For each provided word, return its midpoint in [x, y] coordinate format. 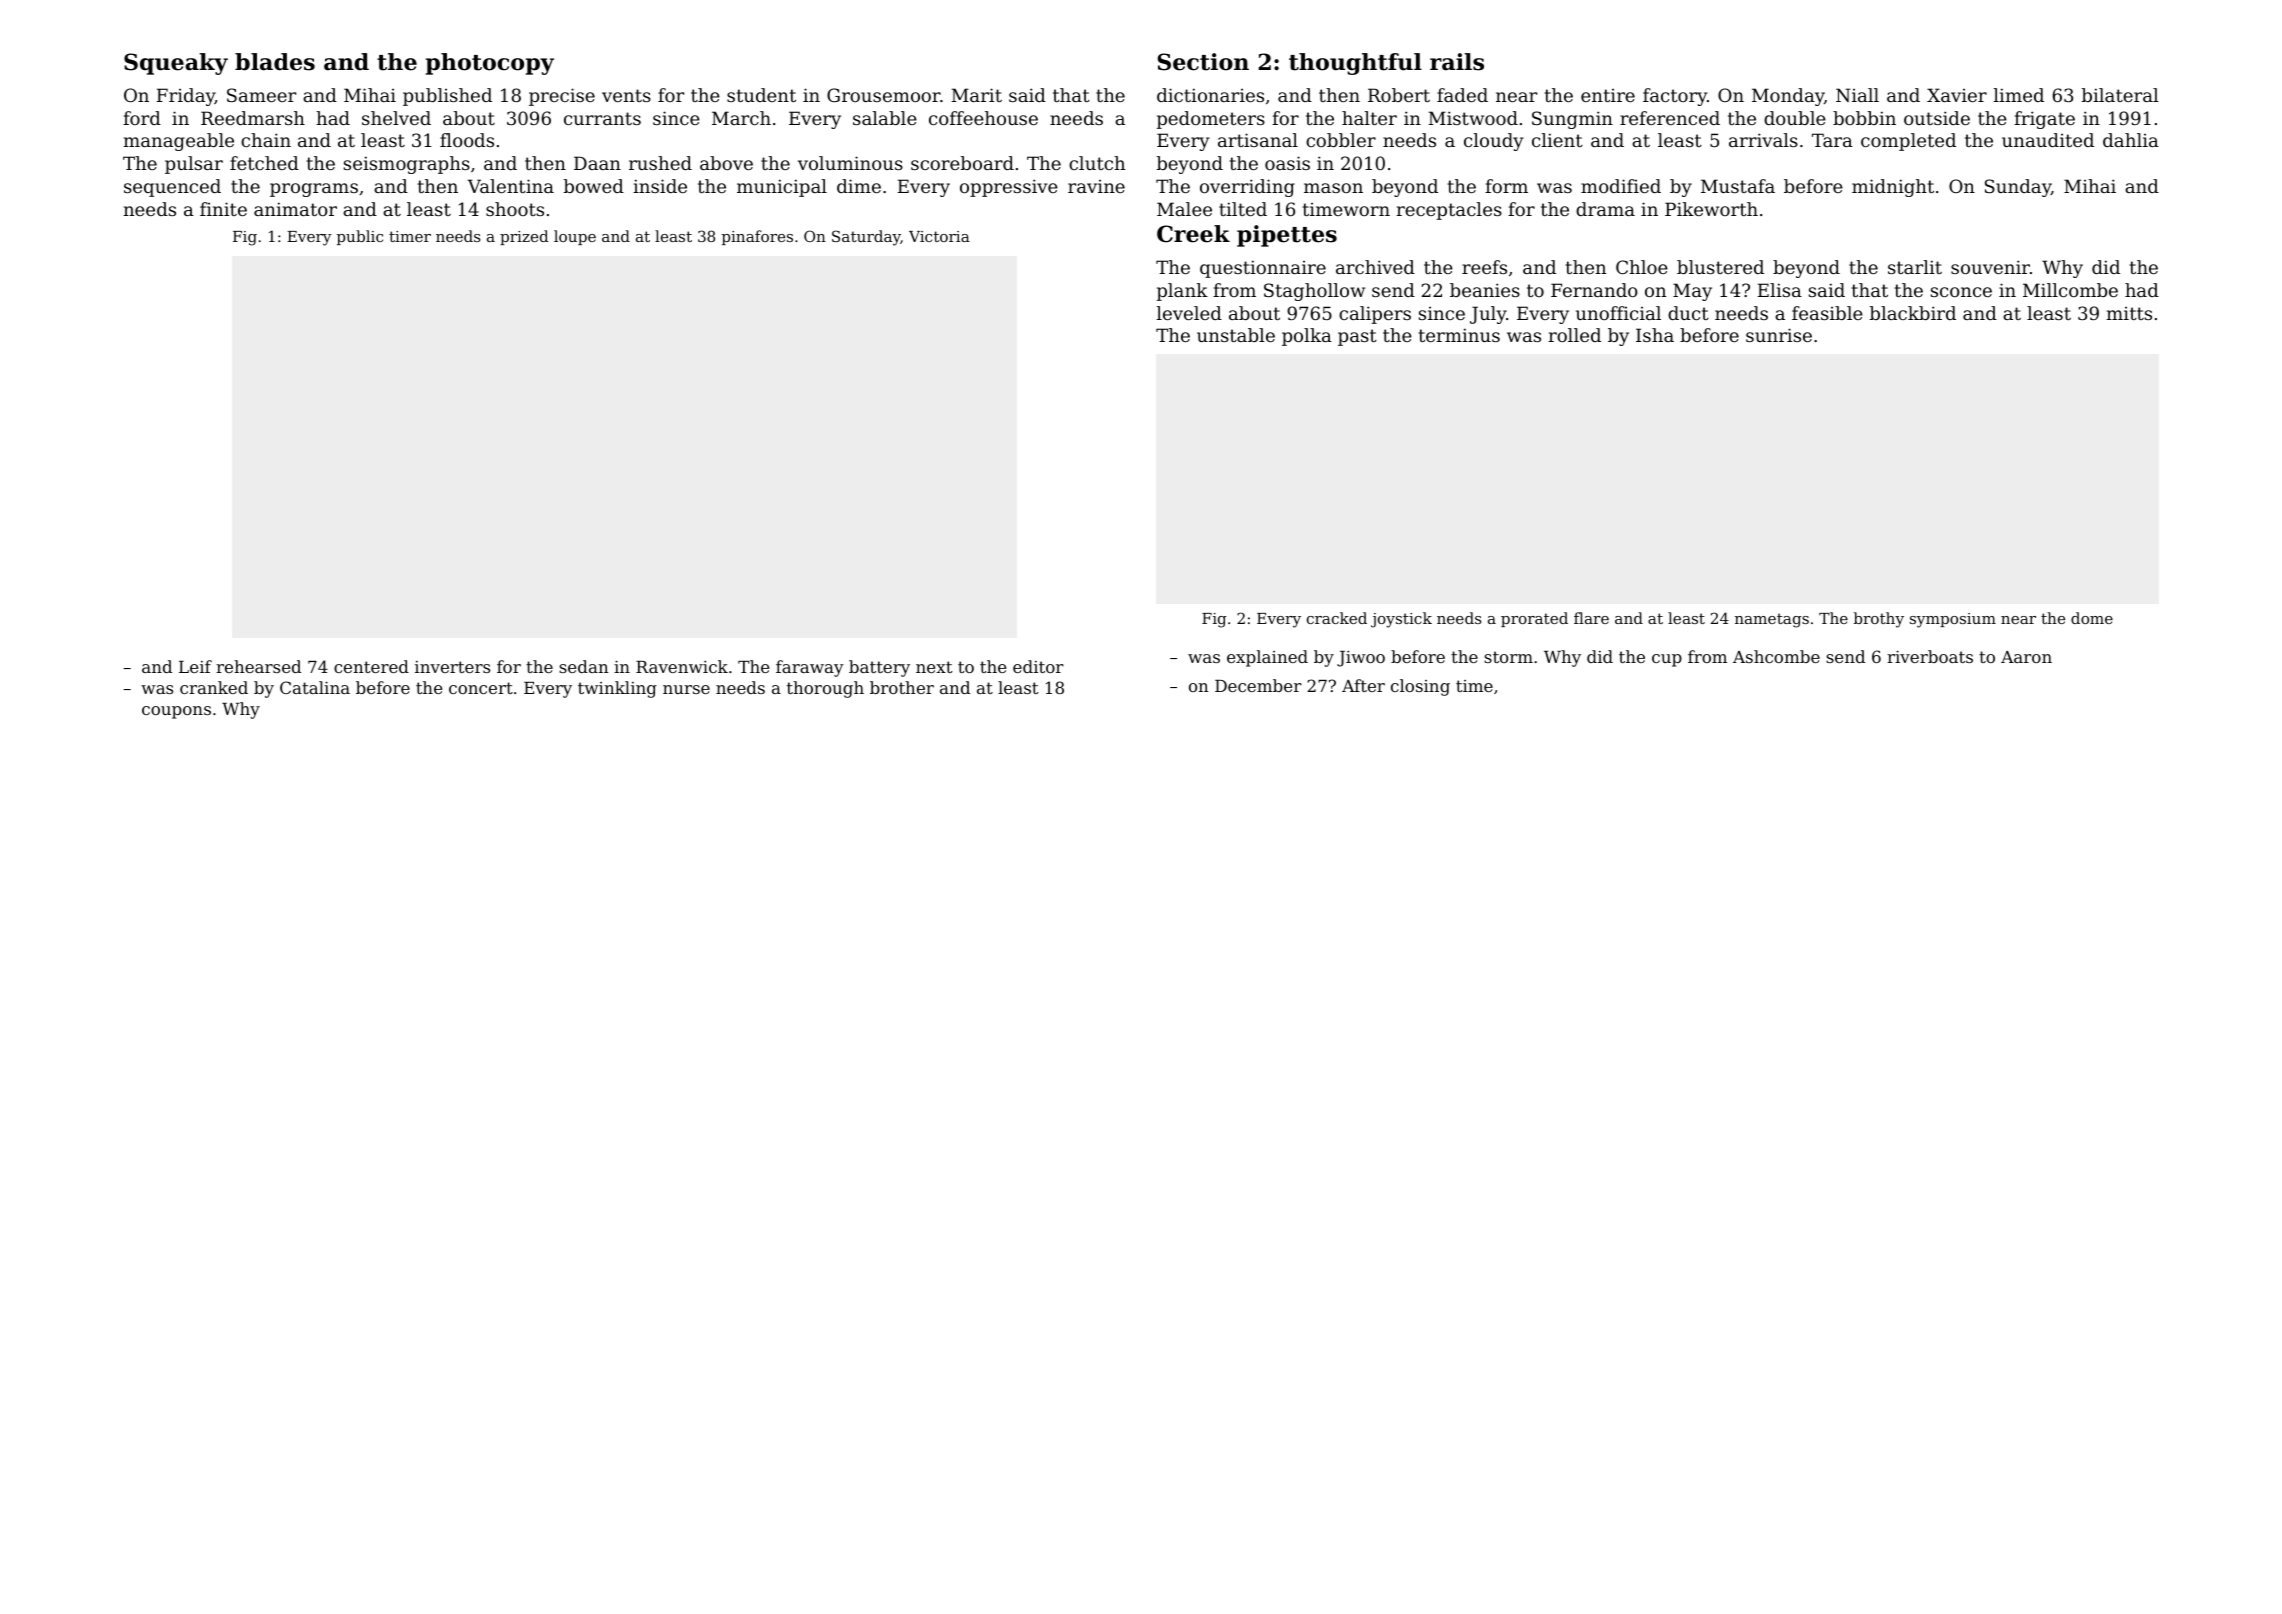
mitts [2129, 313]
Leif [195, 666]
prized [524, 237]
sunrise [1779, 335]
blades [275, 62]
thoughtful [1355, 64]
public [360, 237]
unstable [1236, 335]
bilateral [2120, 95]
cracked [1337, 618]
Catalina [315, 687]
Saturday [866, 238]
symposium [1953, 620]
